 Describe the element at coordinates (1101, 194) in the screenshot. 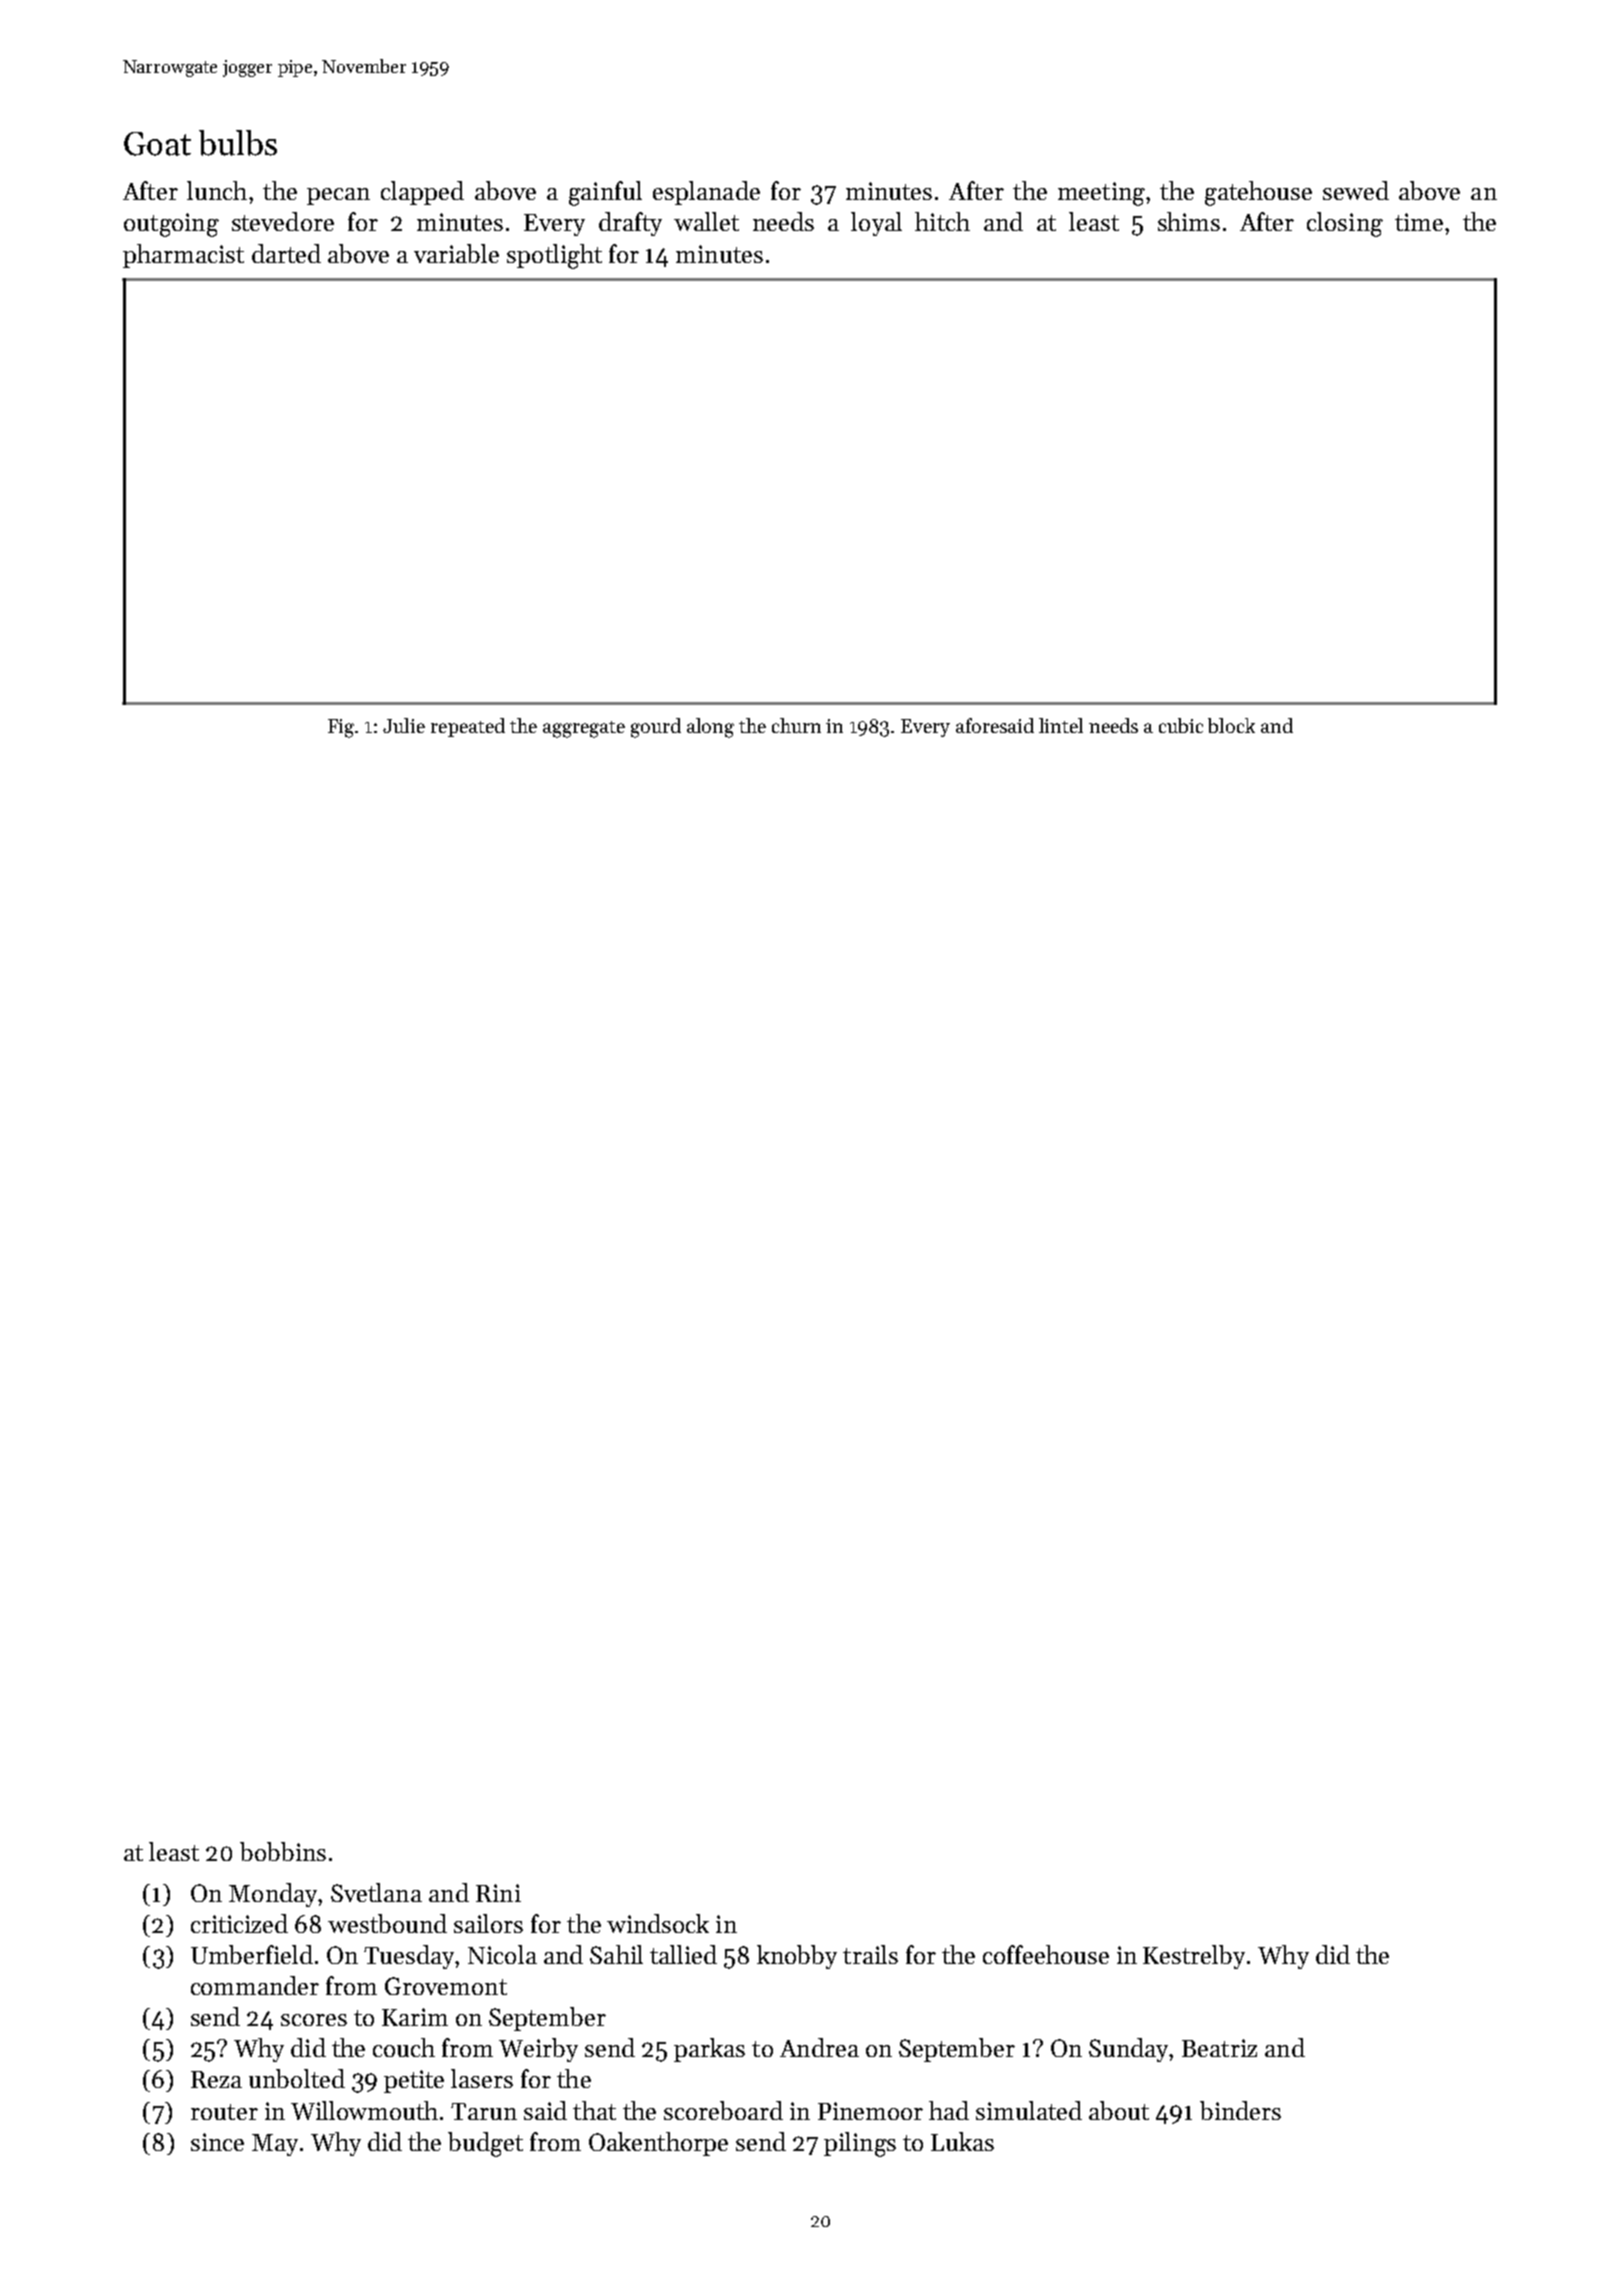

I see `meeting` at that location.
